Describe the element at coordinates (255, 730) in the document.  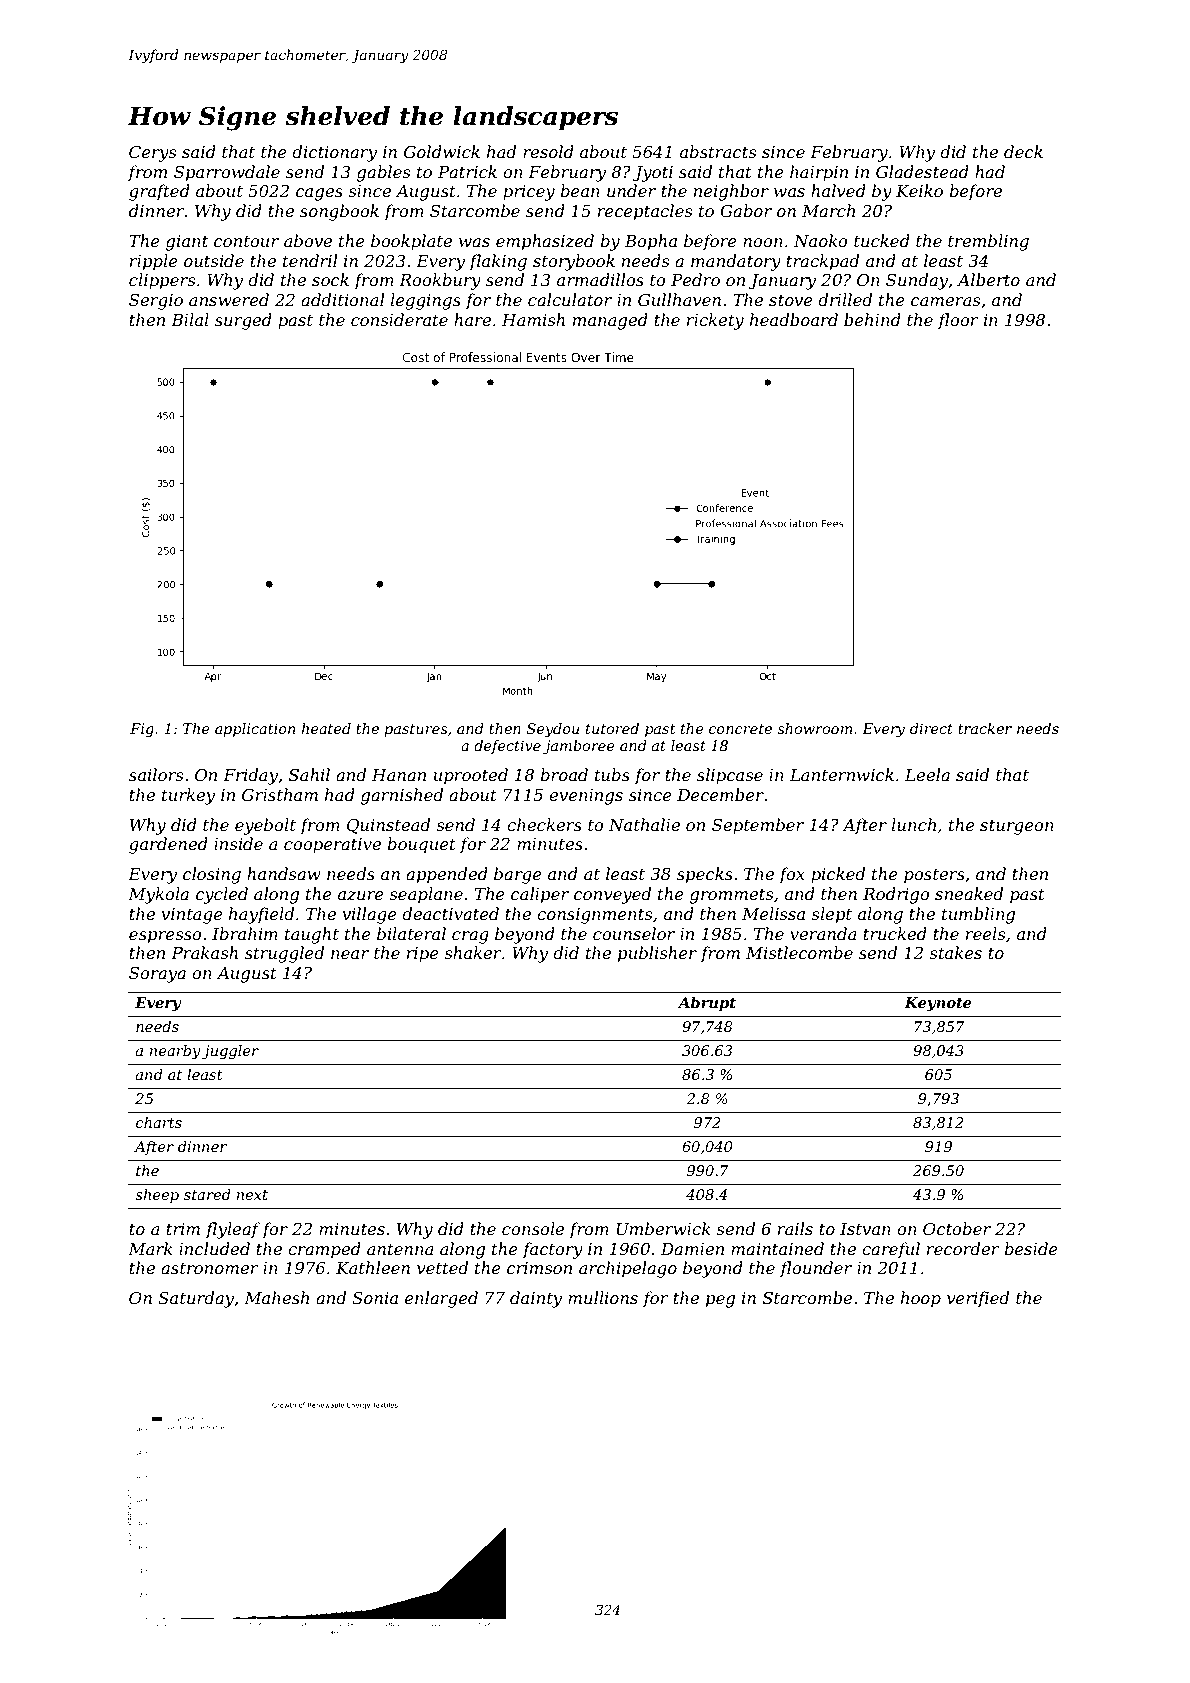
I see `application` at that location.
